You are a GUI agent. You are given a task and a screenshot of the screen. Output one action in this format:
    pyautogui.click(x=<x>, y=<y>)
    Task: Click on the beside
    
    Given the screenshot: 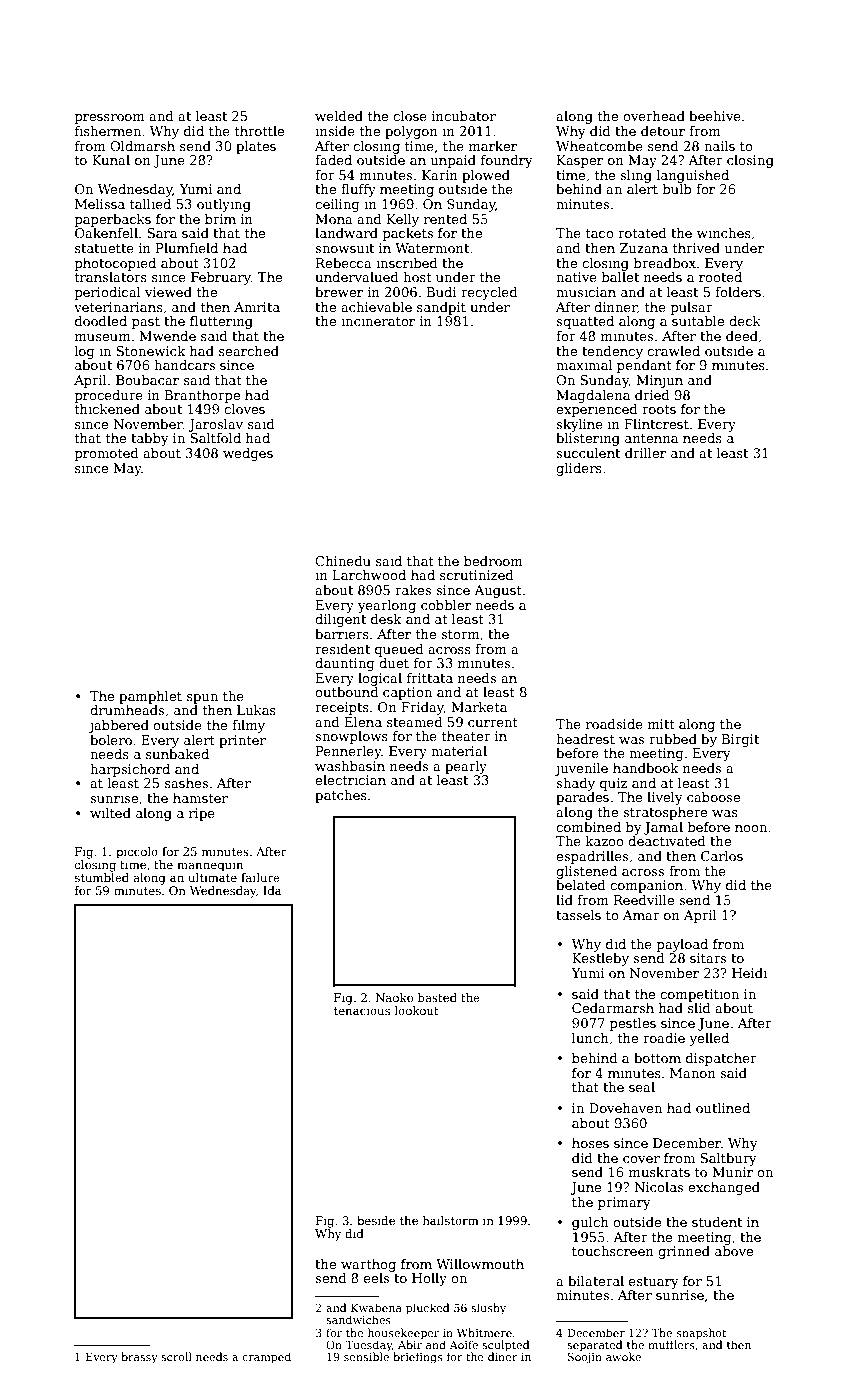 What is the action you would take?
    pyautogui.click(x=376, y=1220)
